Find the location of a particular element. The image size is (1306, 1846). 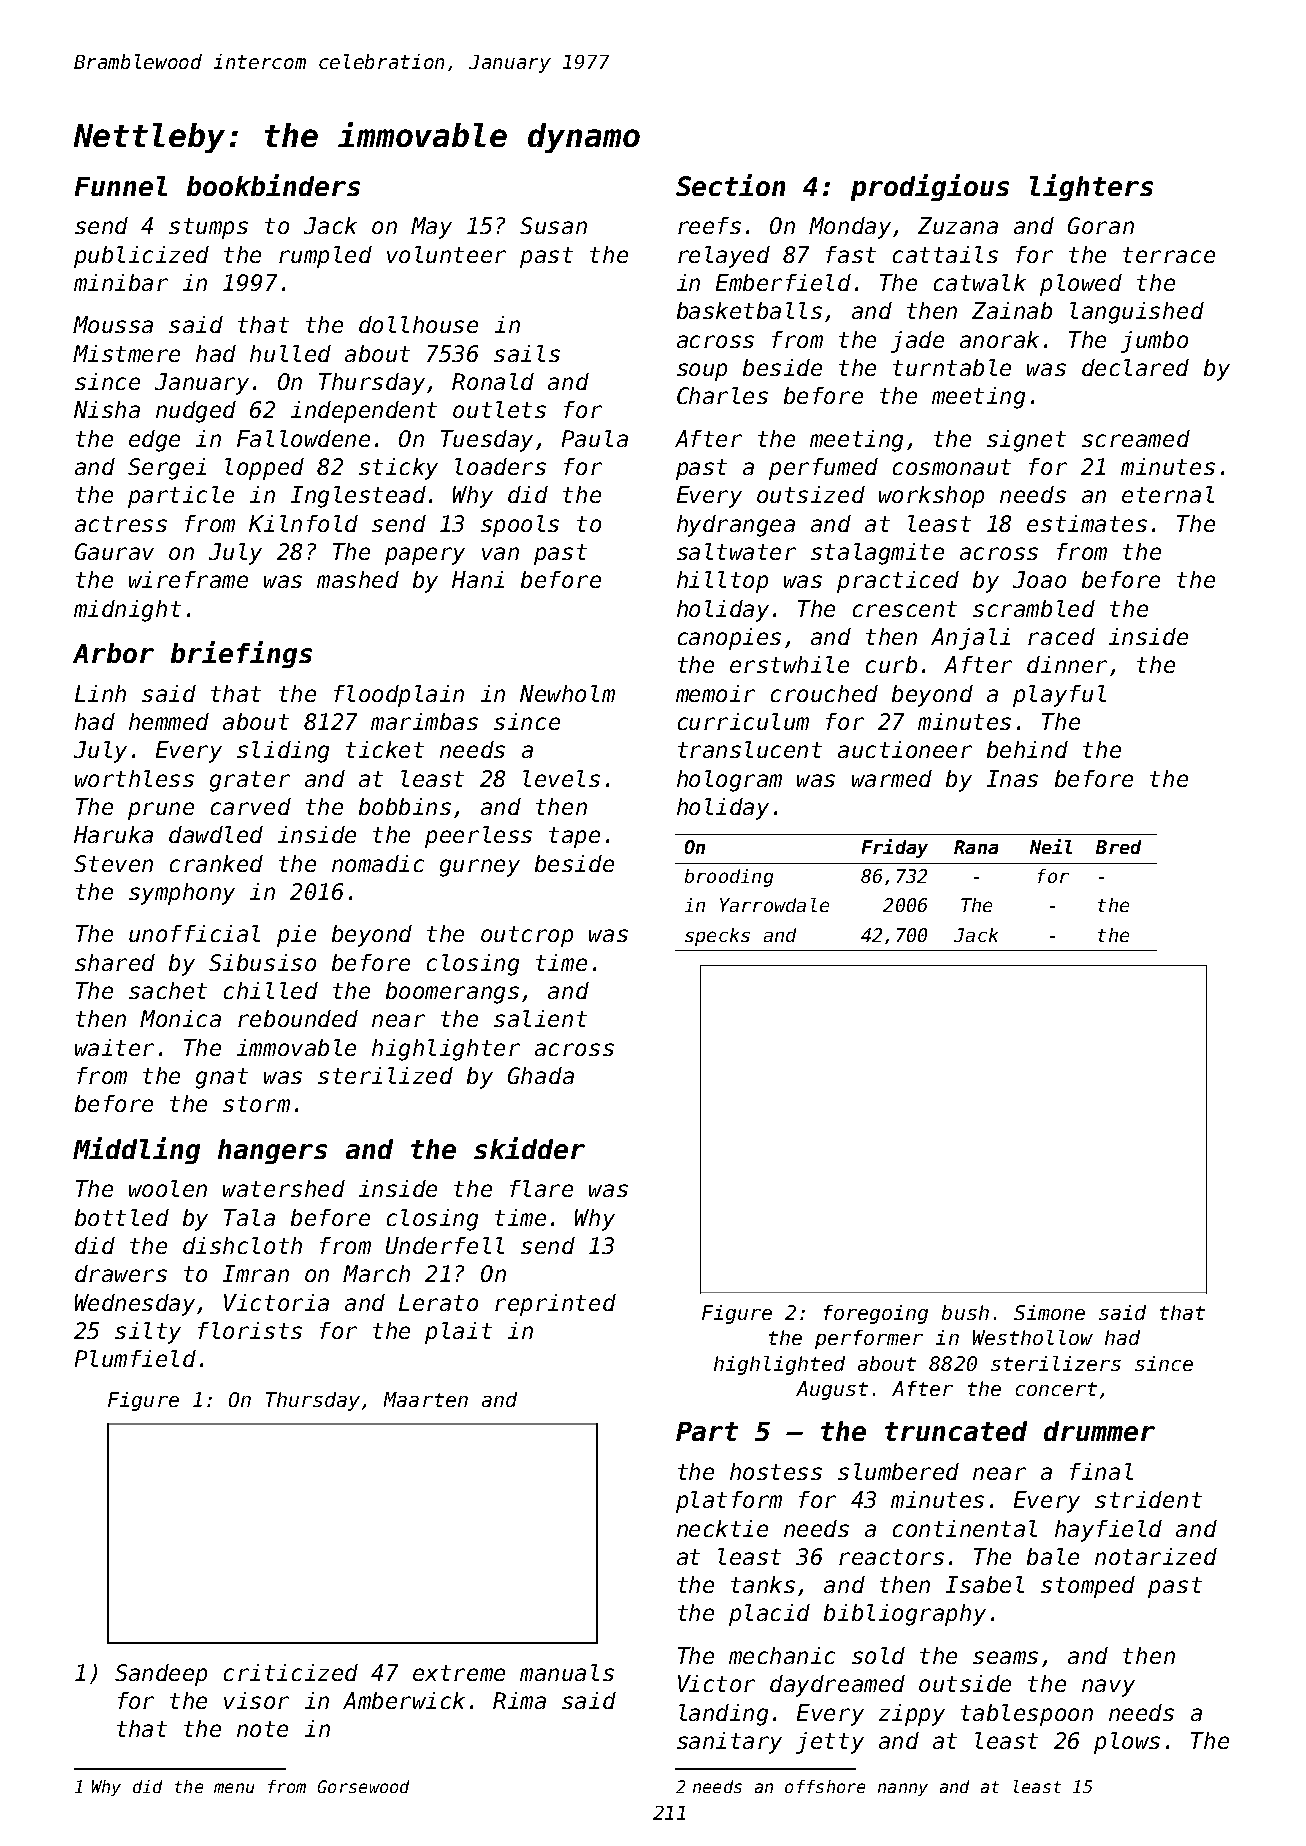

necktie is located at coordinates (722, 1528).
